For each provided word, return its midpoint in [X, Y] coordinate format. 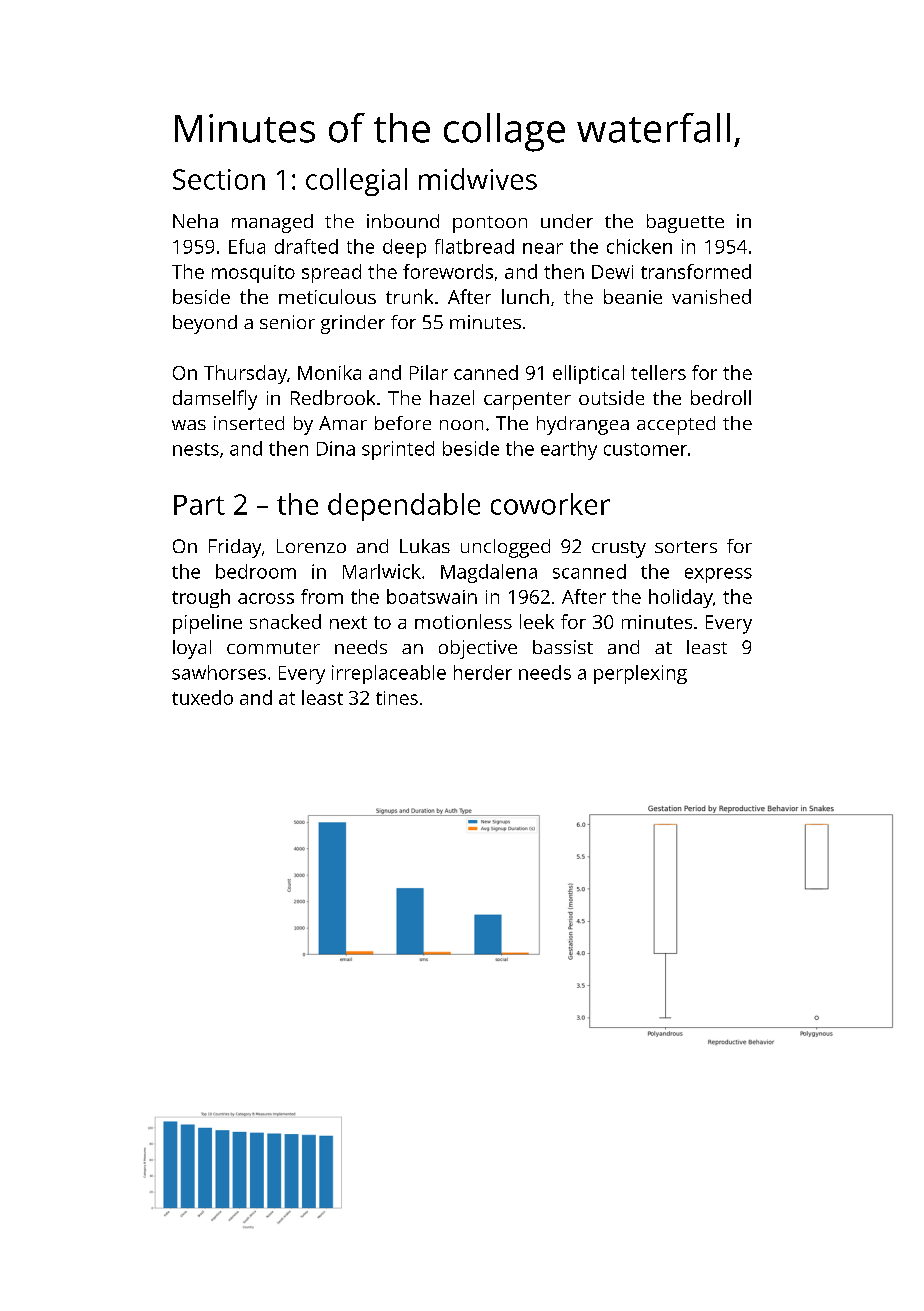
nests [196, 449]
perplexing [640, 674]
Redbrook [333, 397]
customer [645, 449]
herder [483, 672]
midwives [478, 179]
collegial [356, 182]
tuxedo [202, 697]
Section [219, 179]
